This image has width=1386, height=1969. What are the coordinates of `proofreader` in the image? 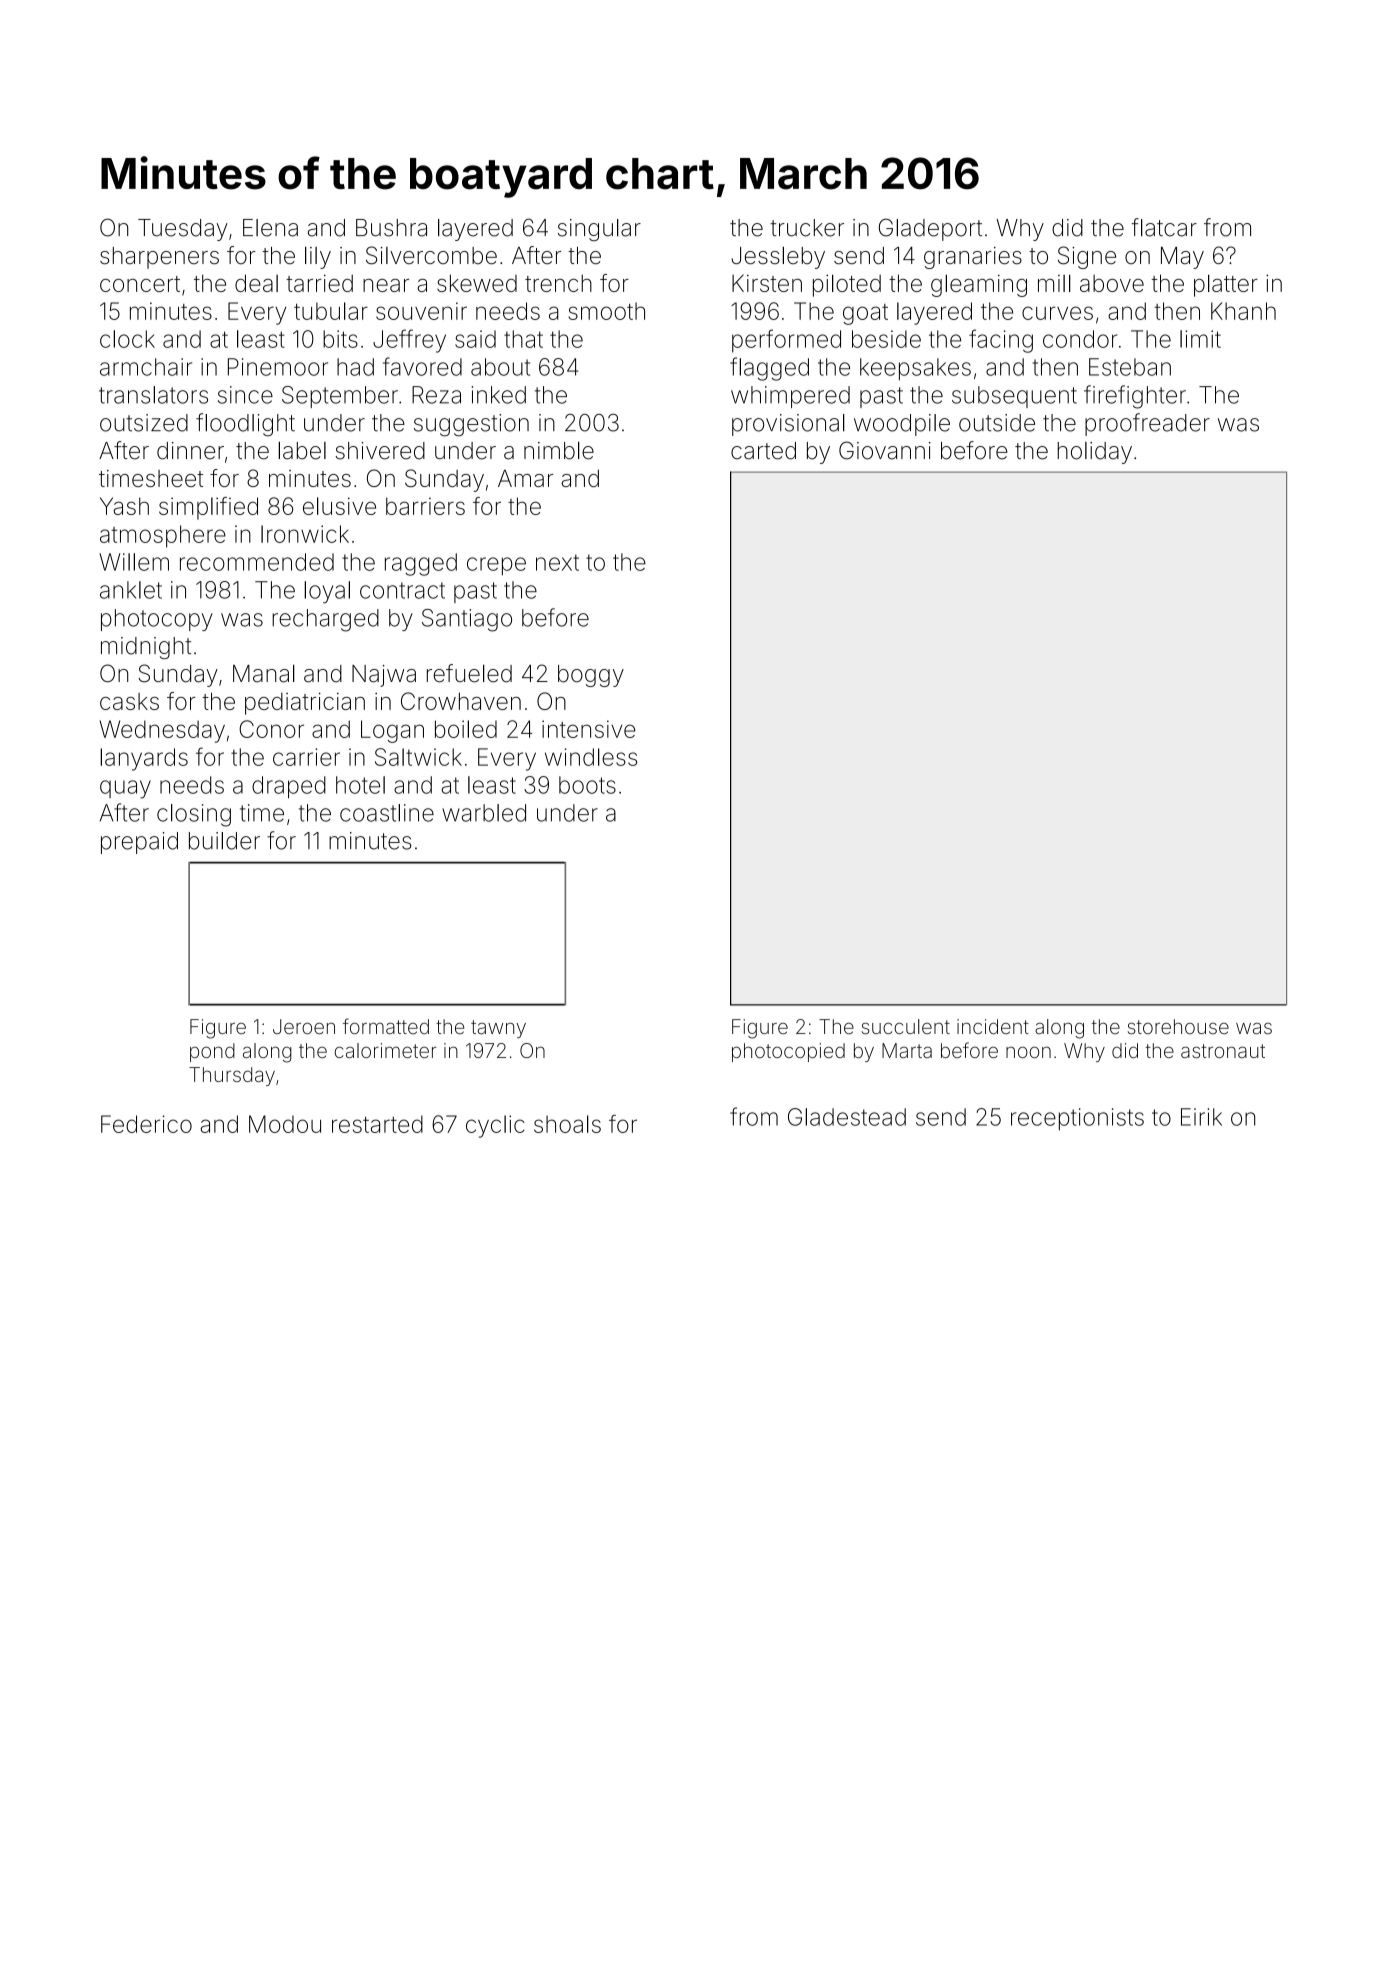 It's located at (1147, 424).
